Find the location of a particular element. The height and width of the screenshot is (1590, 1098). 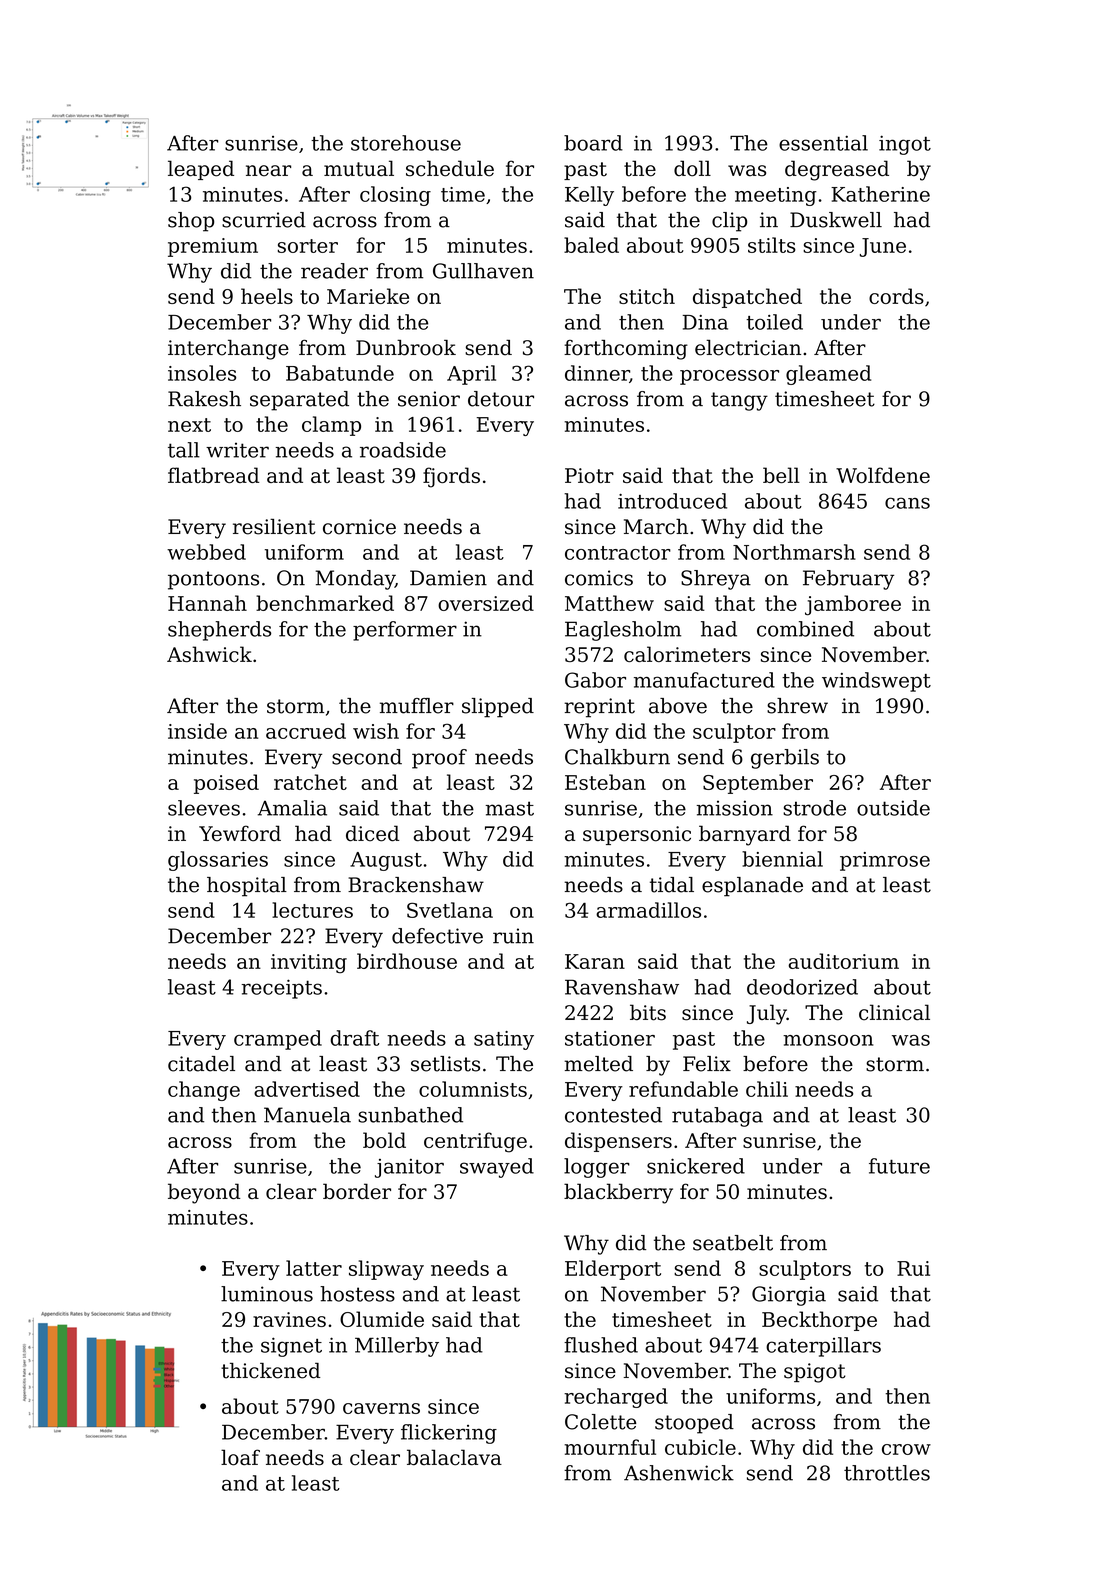

Wolfdene is located at coordinates (883, 475).
